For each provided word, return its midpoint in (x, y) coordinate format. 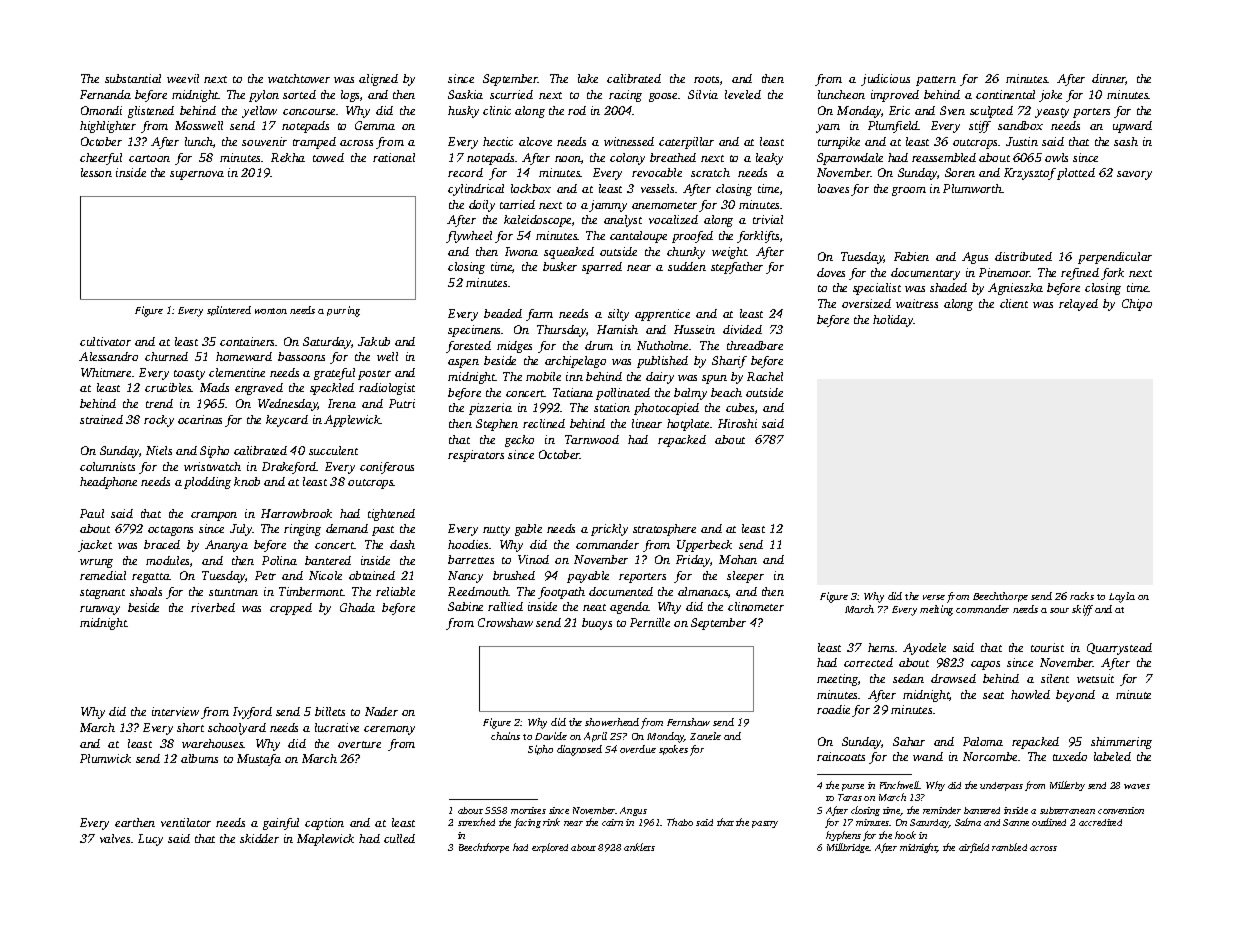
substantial (133, 78)
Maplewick (325, 840)
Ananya (226, 546)
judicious (885, 80)
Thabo (680, 822)
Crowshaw (505, 622)
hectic (498, 141)
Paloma (983, 741)
